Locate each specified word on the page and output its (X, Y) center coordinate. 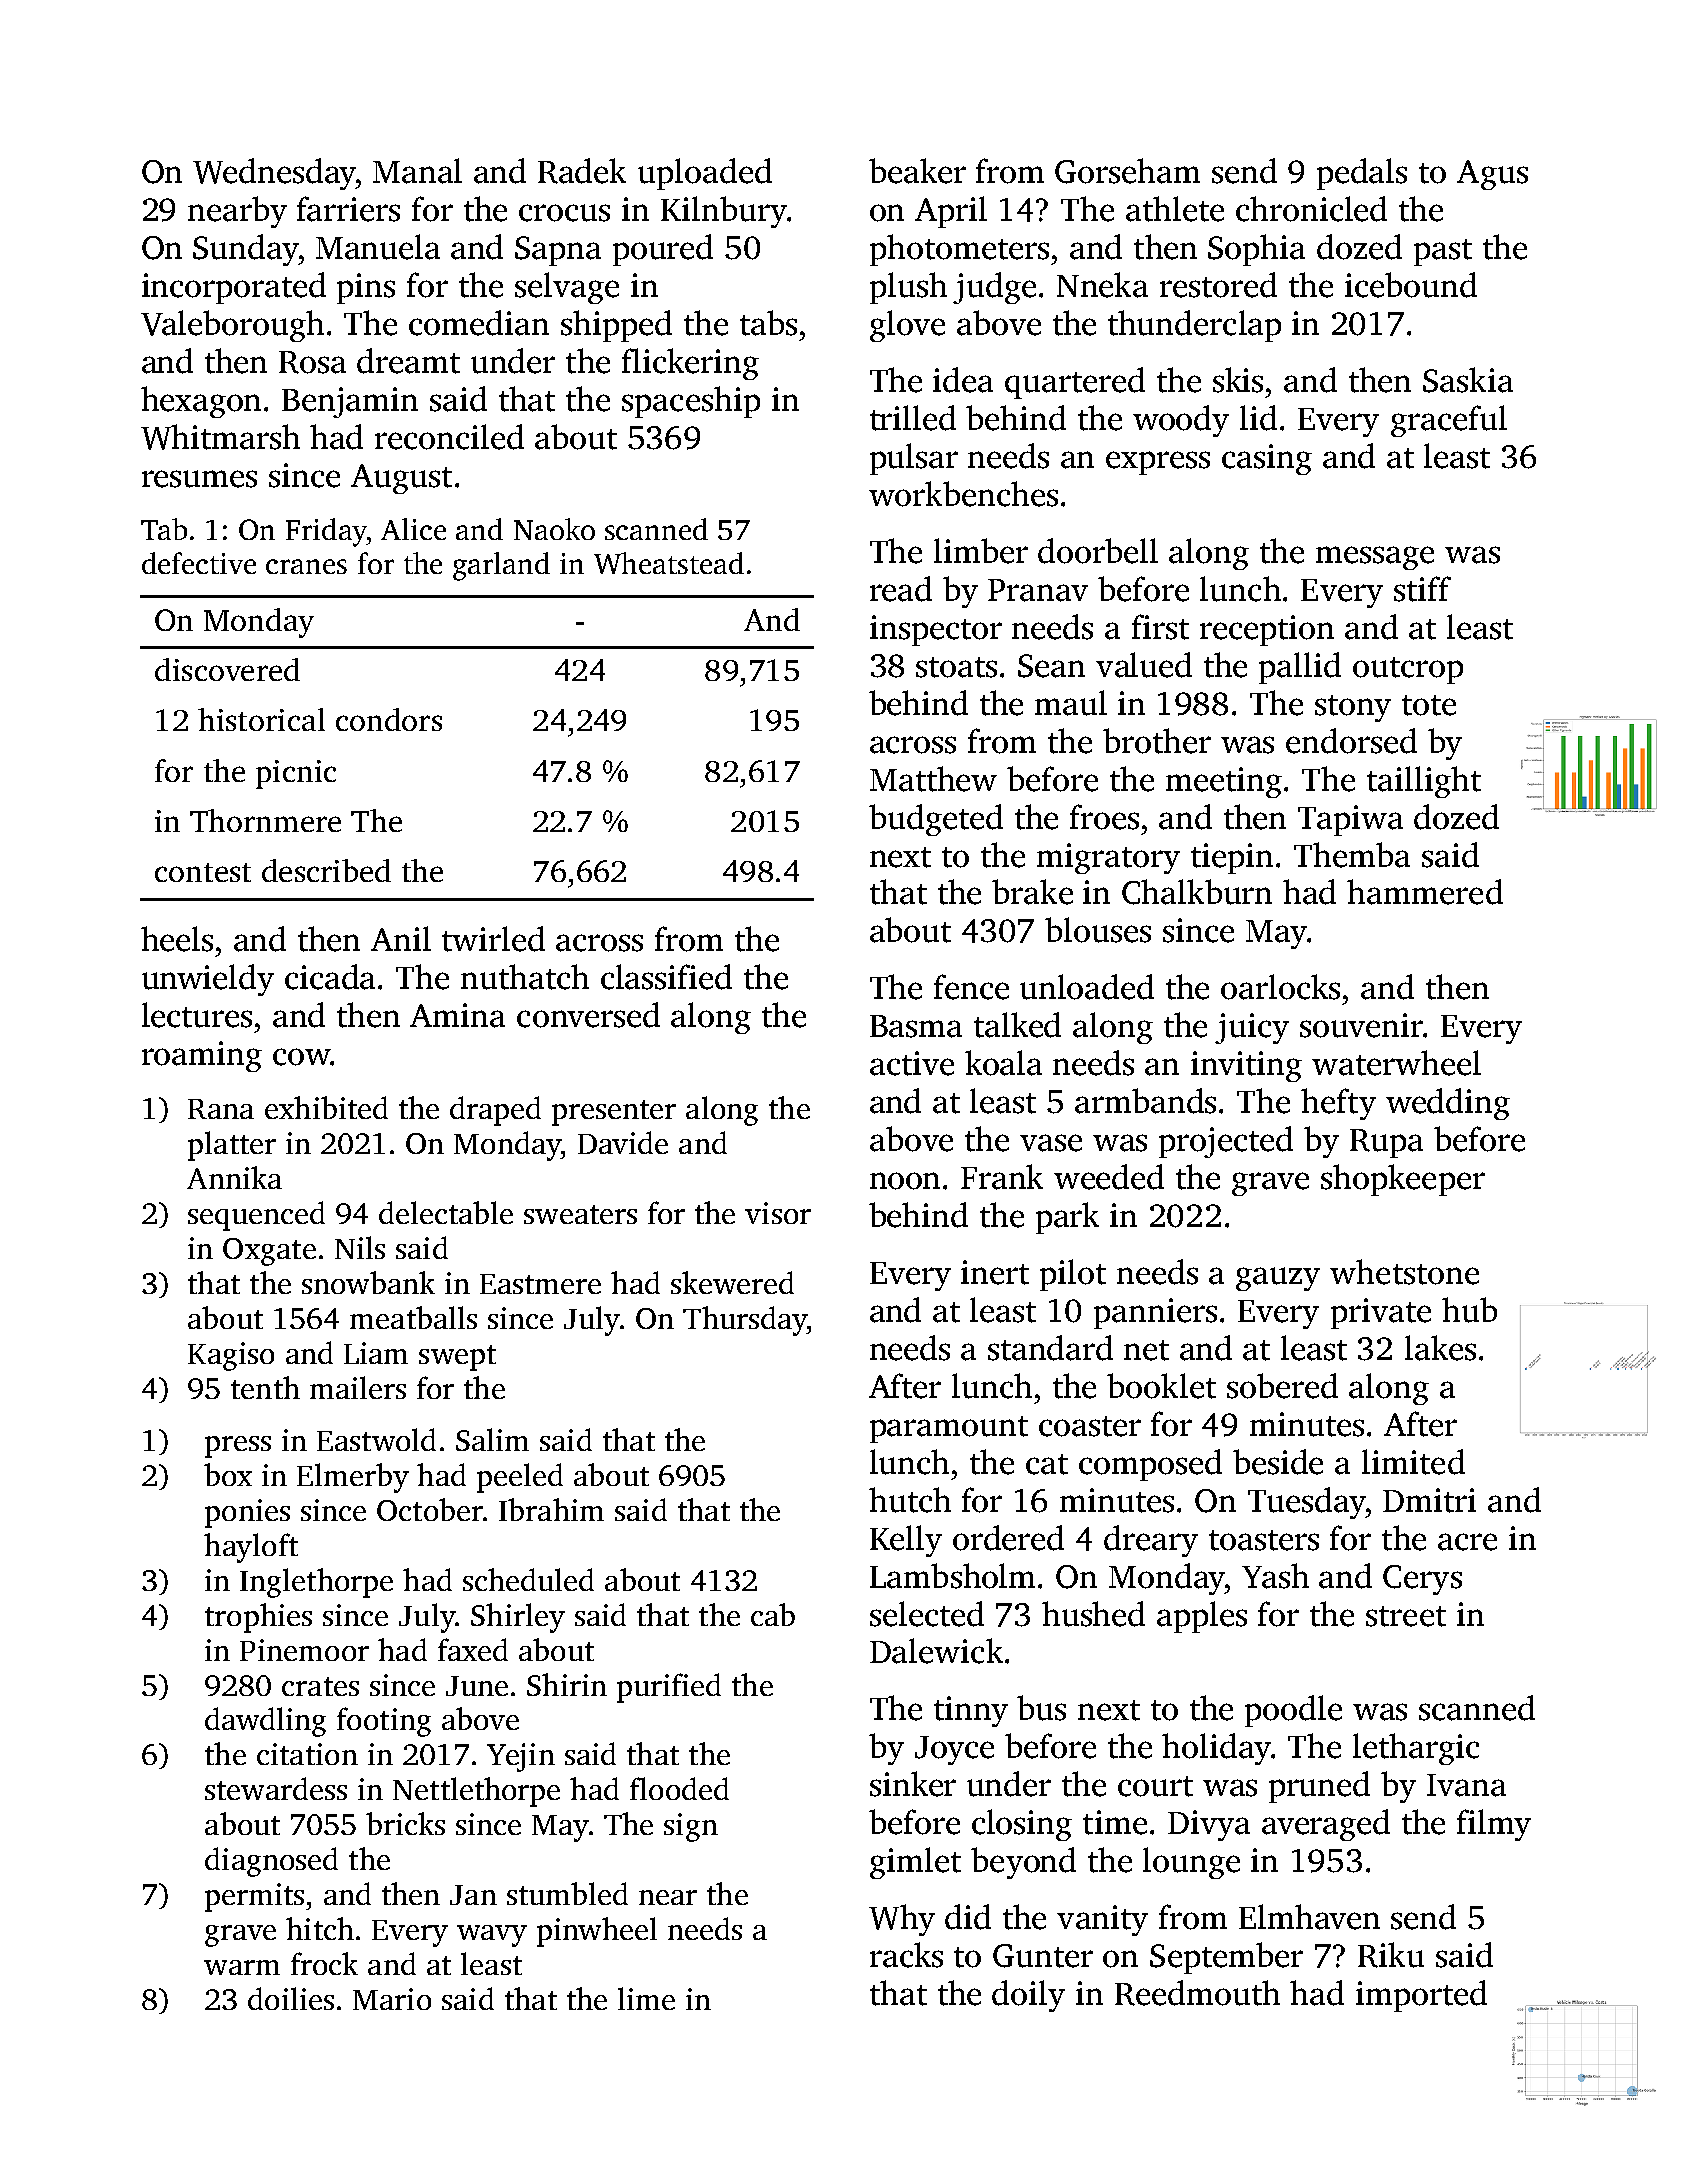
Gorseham (1127, 171)
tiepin (1232, 858)
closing (1022, 1825)
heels (177, 939)
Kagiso (231, 1356)
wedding (1448, 1104)
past (1443, 252)
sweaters (580, 1214)
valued (1144, 665)
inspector (936, 630)
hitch (320, 1928)
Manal (417, 171)
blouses (1098, 930)
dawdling (265, 1722)
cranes (306, 566)
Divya (1209, 1825)
